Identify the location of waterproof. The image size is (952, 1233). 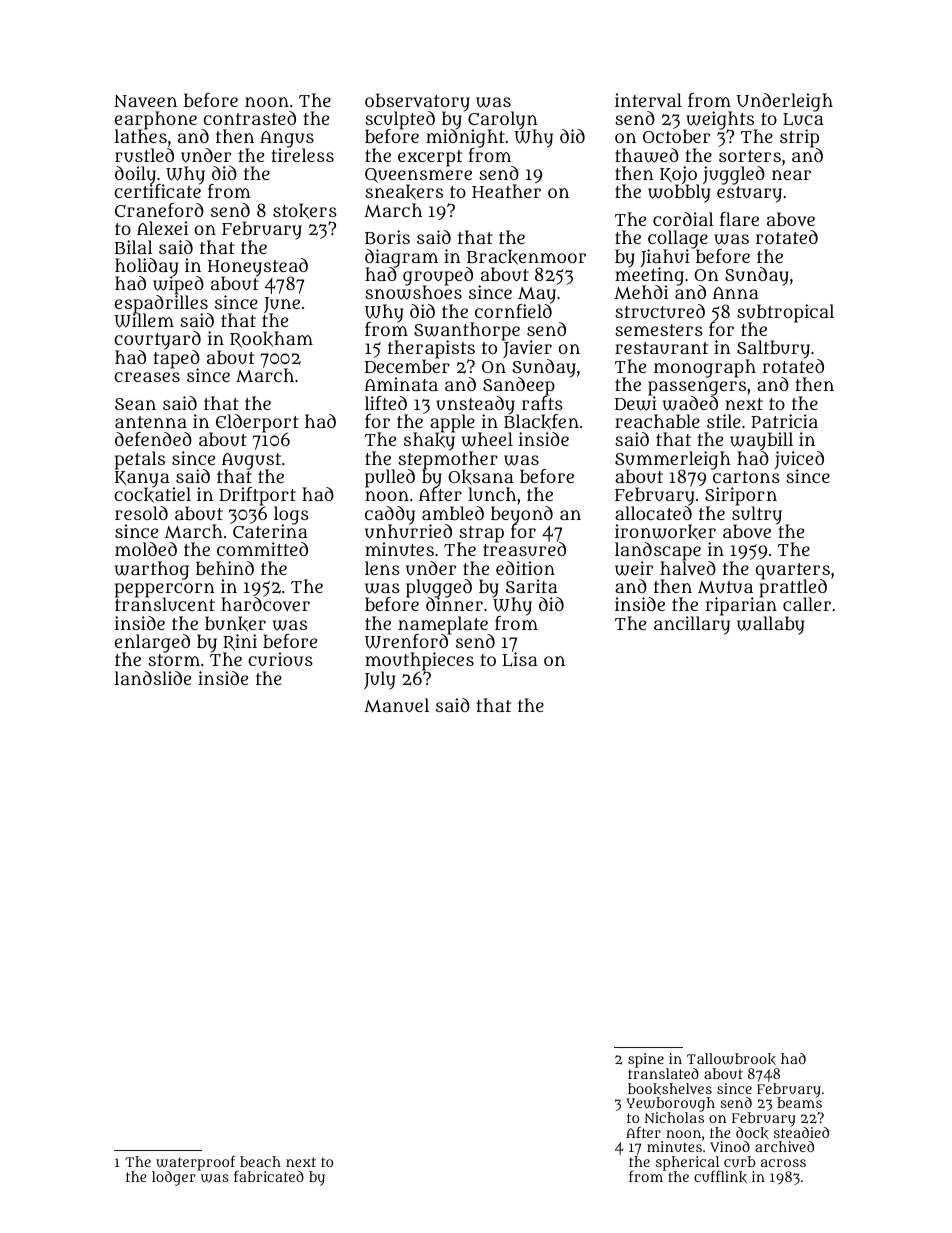
(197, 1163).
